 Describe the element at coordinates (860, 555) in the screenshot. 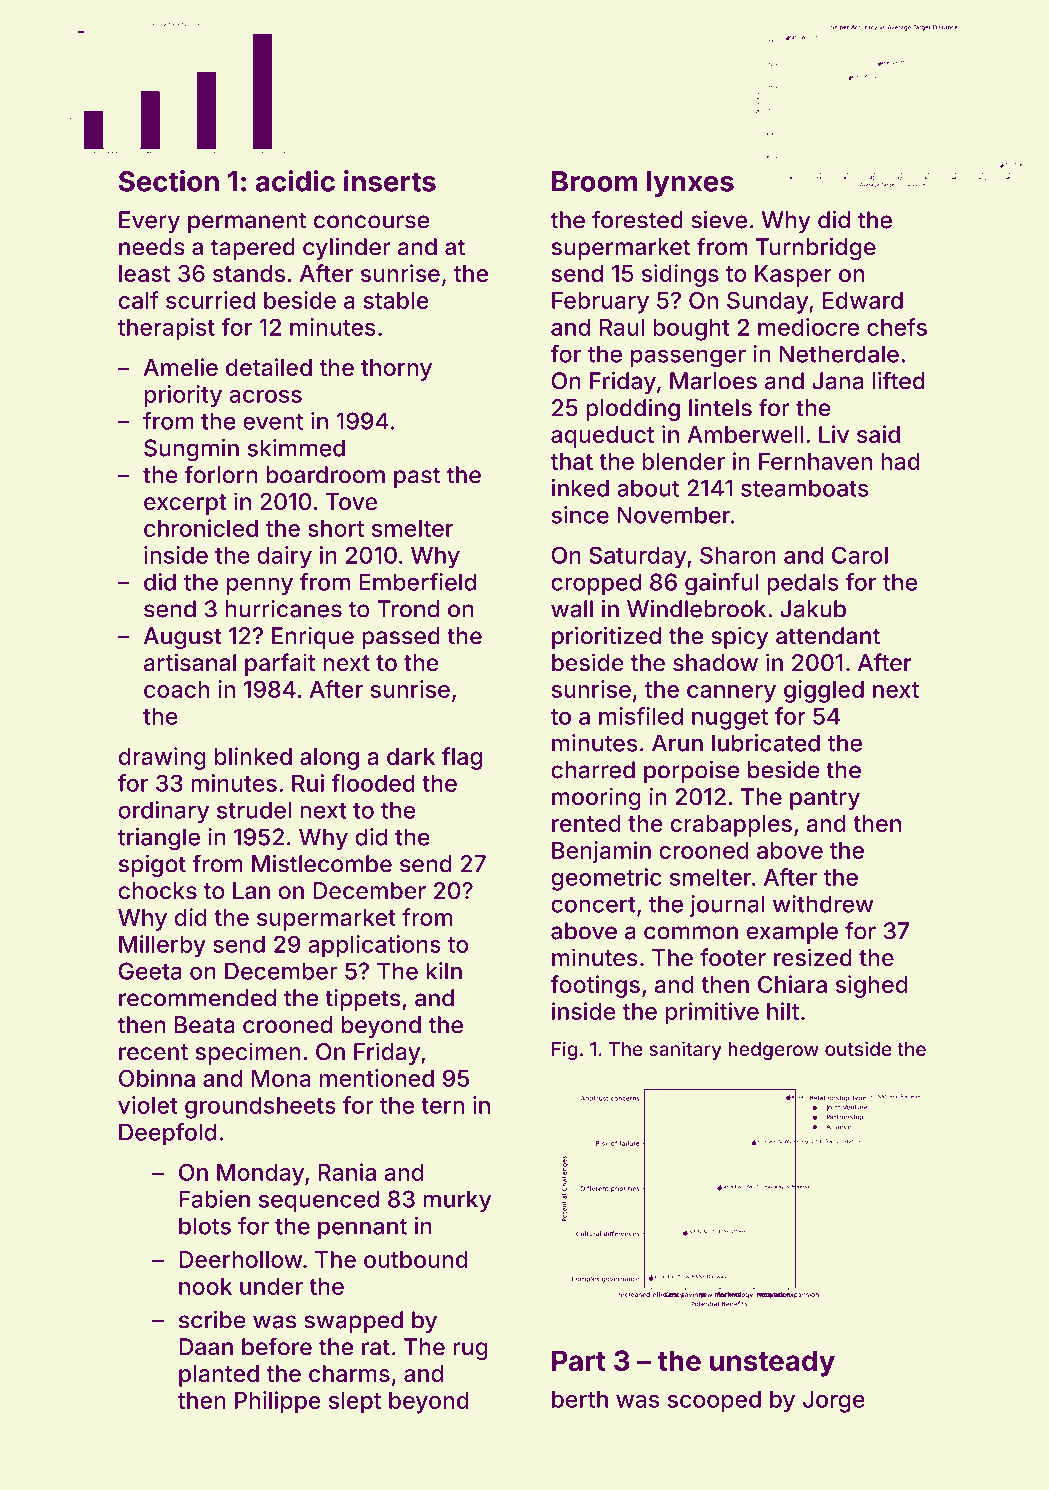

I see `Carol` at that location.
